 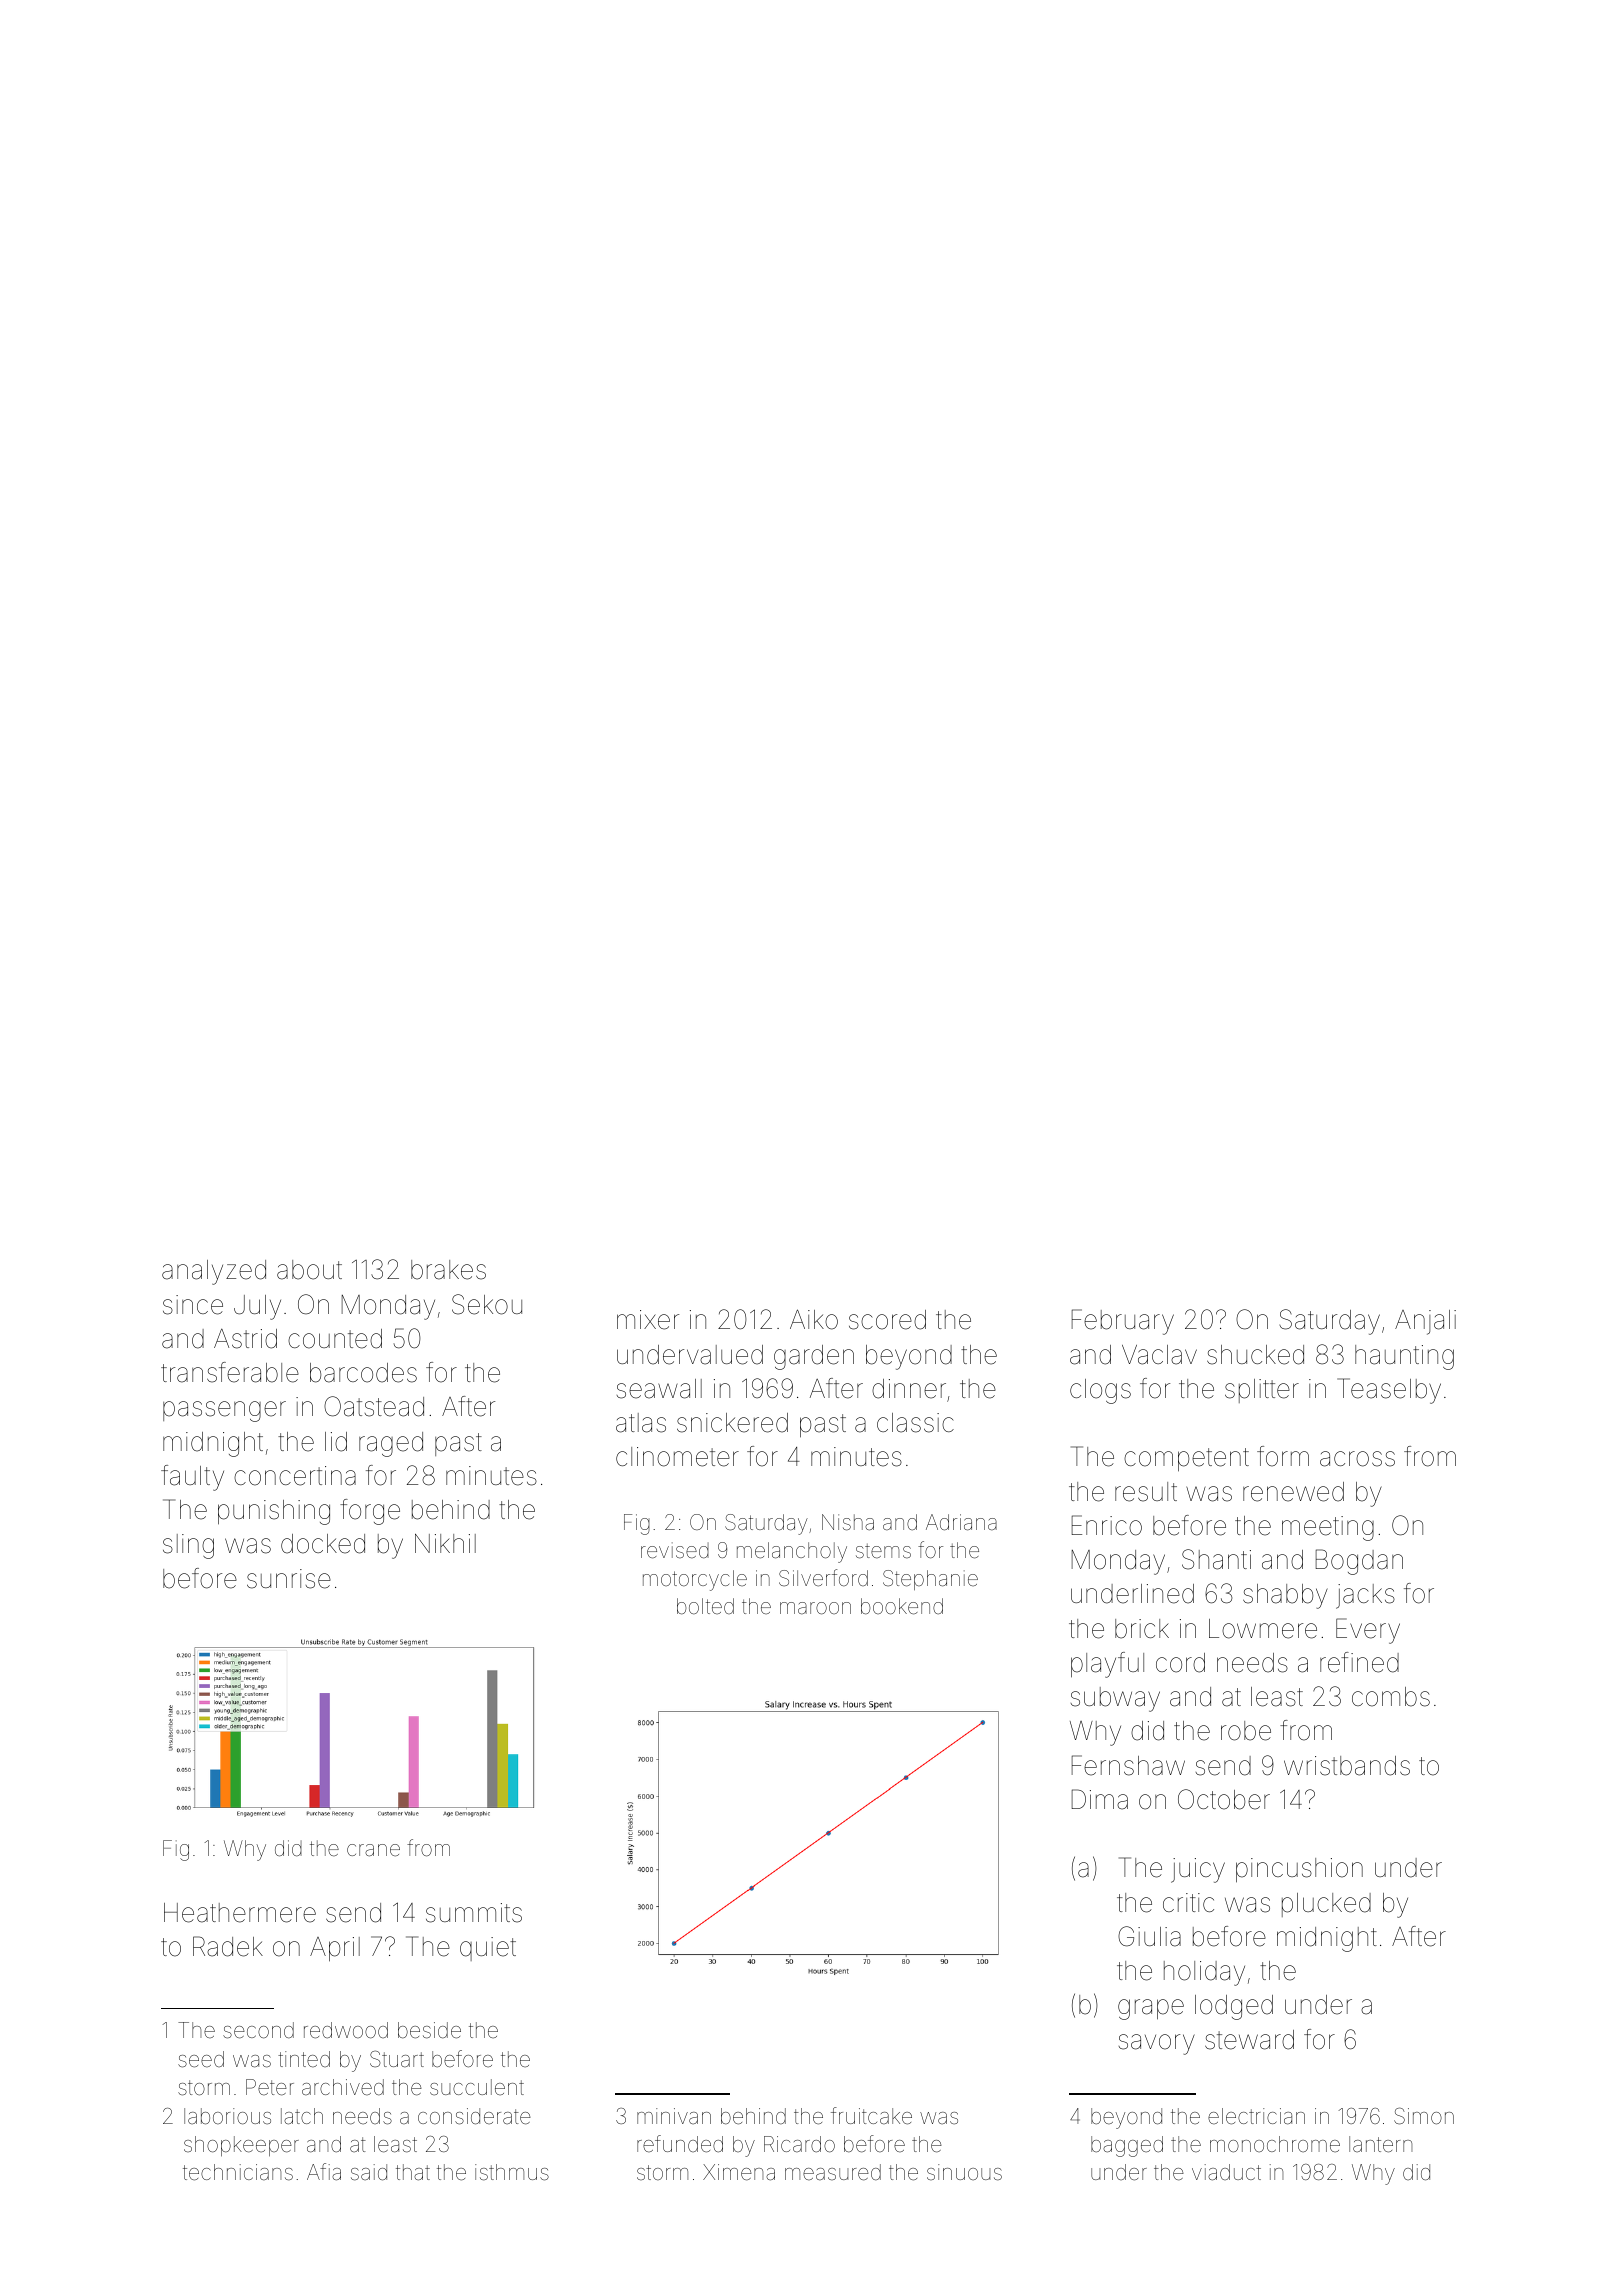 I want to click on viaduct, so click(x=1226, y=2172).
